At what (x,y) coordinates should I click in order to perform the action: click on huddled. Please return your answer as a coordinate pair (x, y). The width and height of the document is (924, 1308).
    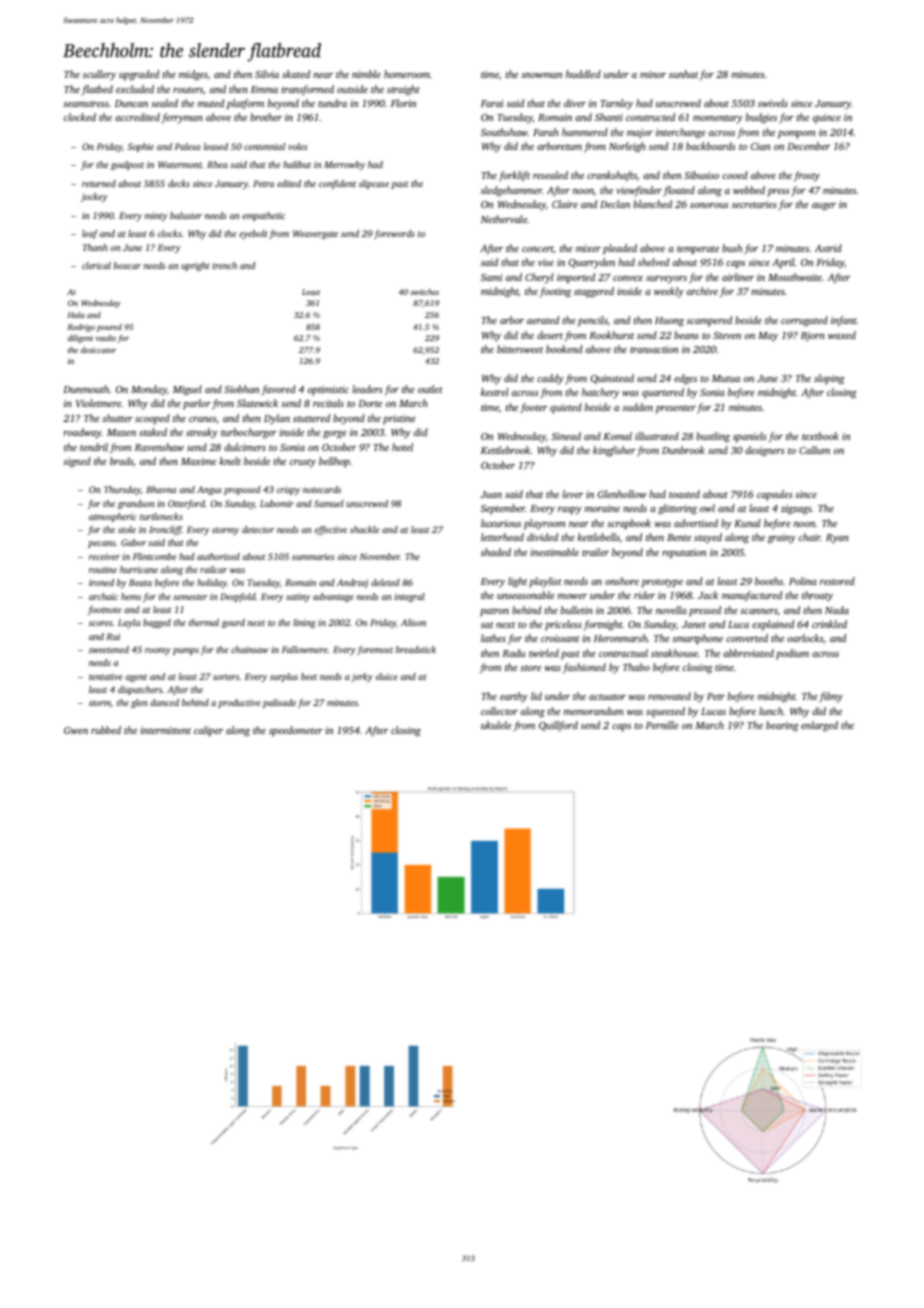
    Looking at the image, I should click on (583, 74).
